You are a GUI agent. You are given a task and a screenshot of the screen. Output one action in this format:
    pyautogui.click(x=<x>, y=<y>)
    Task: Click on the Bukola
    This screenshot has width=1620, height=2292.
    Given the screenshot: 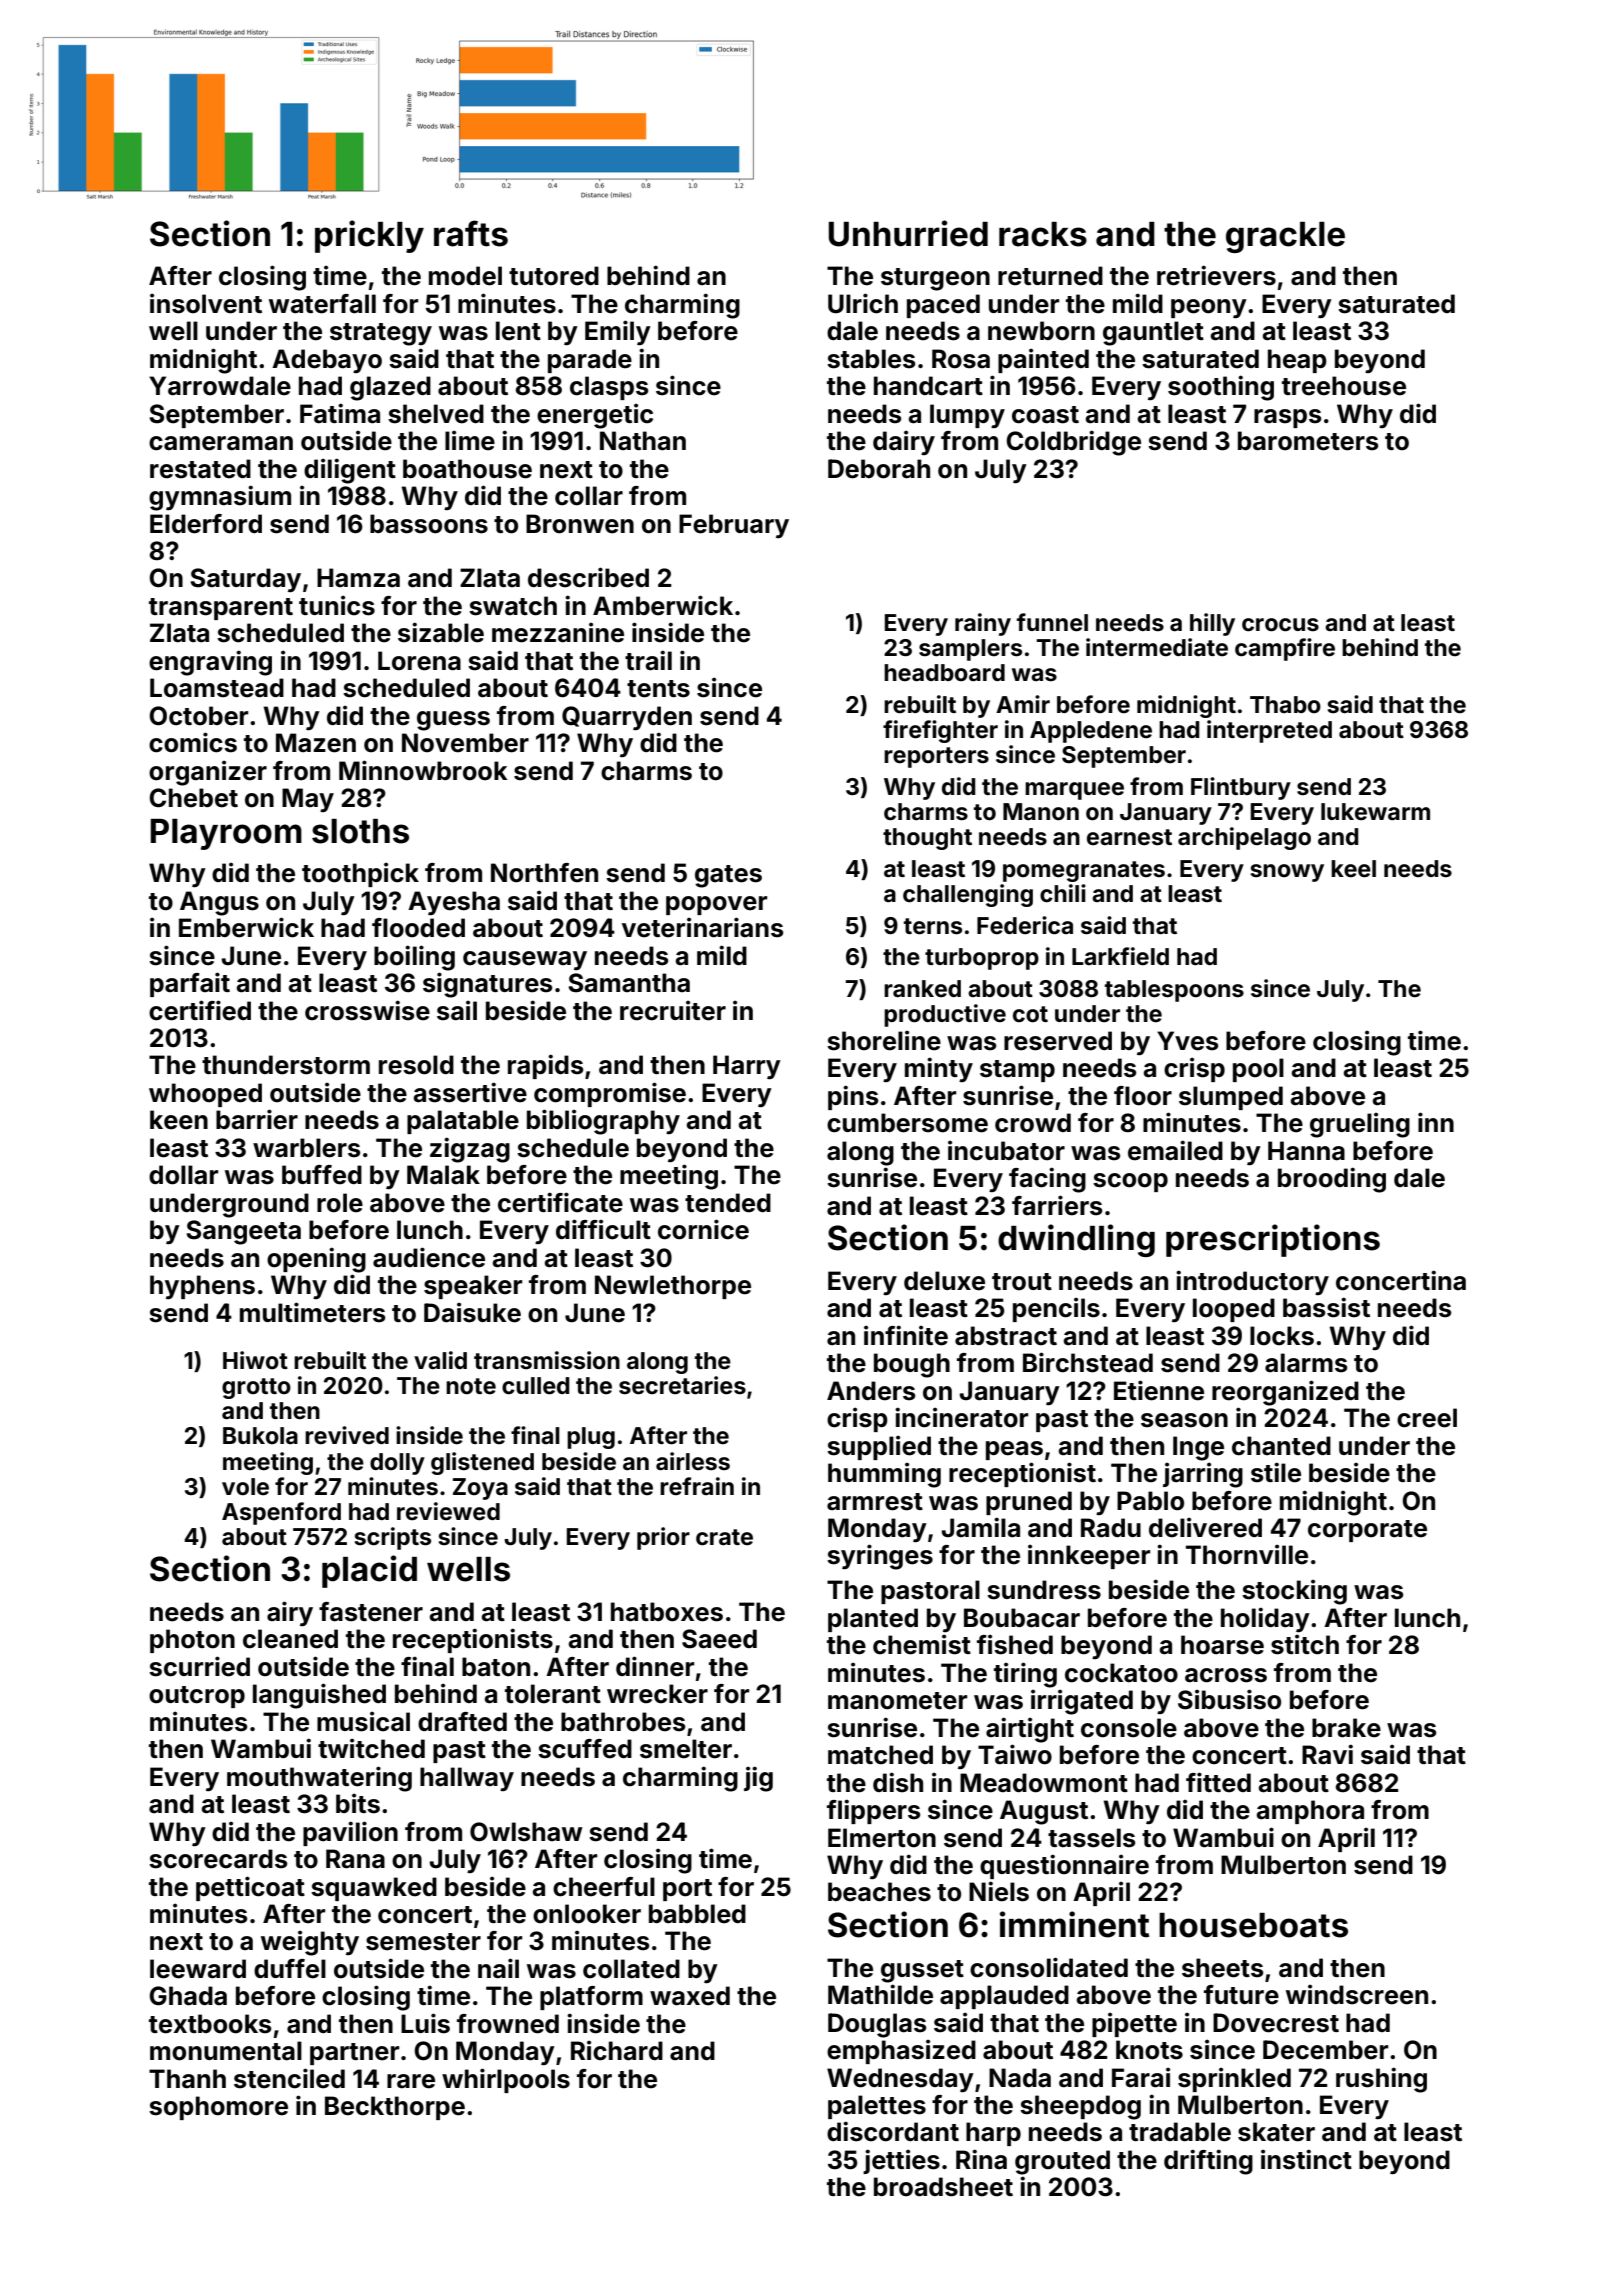 What is the action you would take?
    pyautogui.click(x=260, y=1436)
